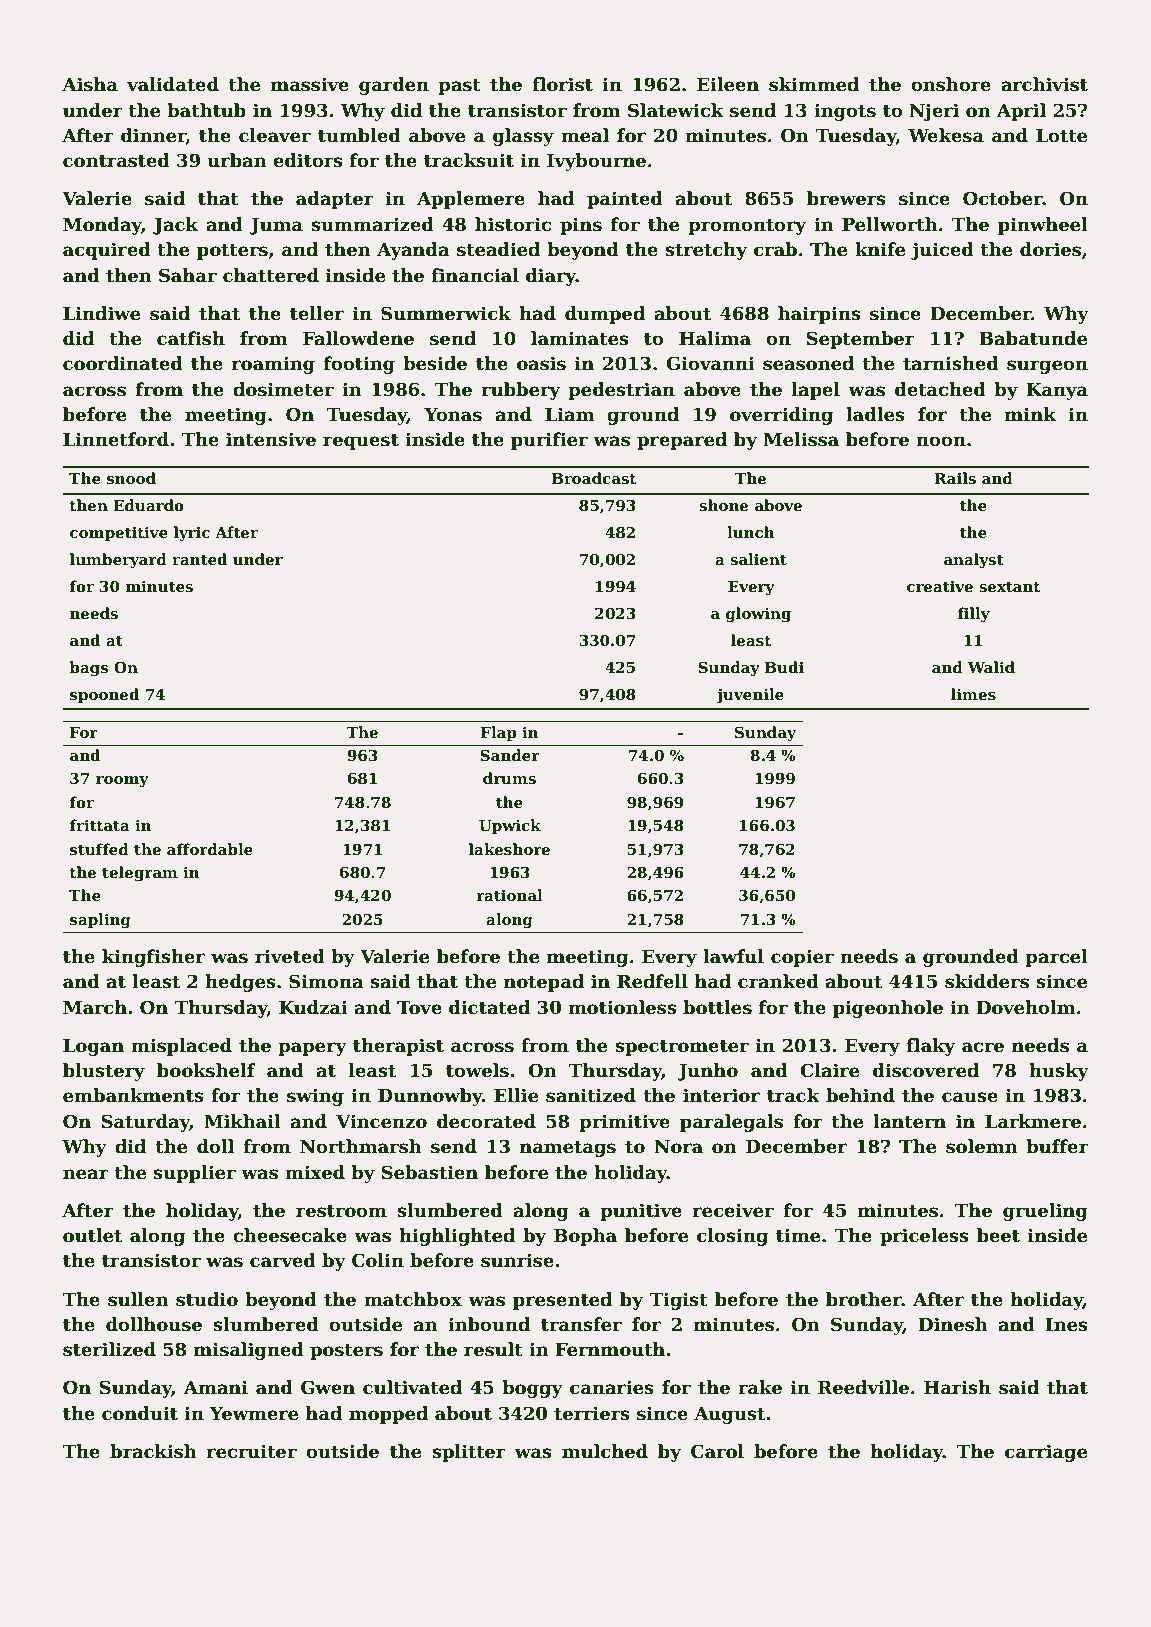  I want to click on affordable, so click(210, 849).
